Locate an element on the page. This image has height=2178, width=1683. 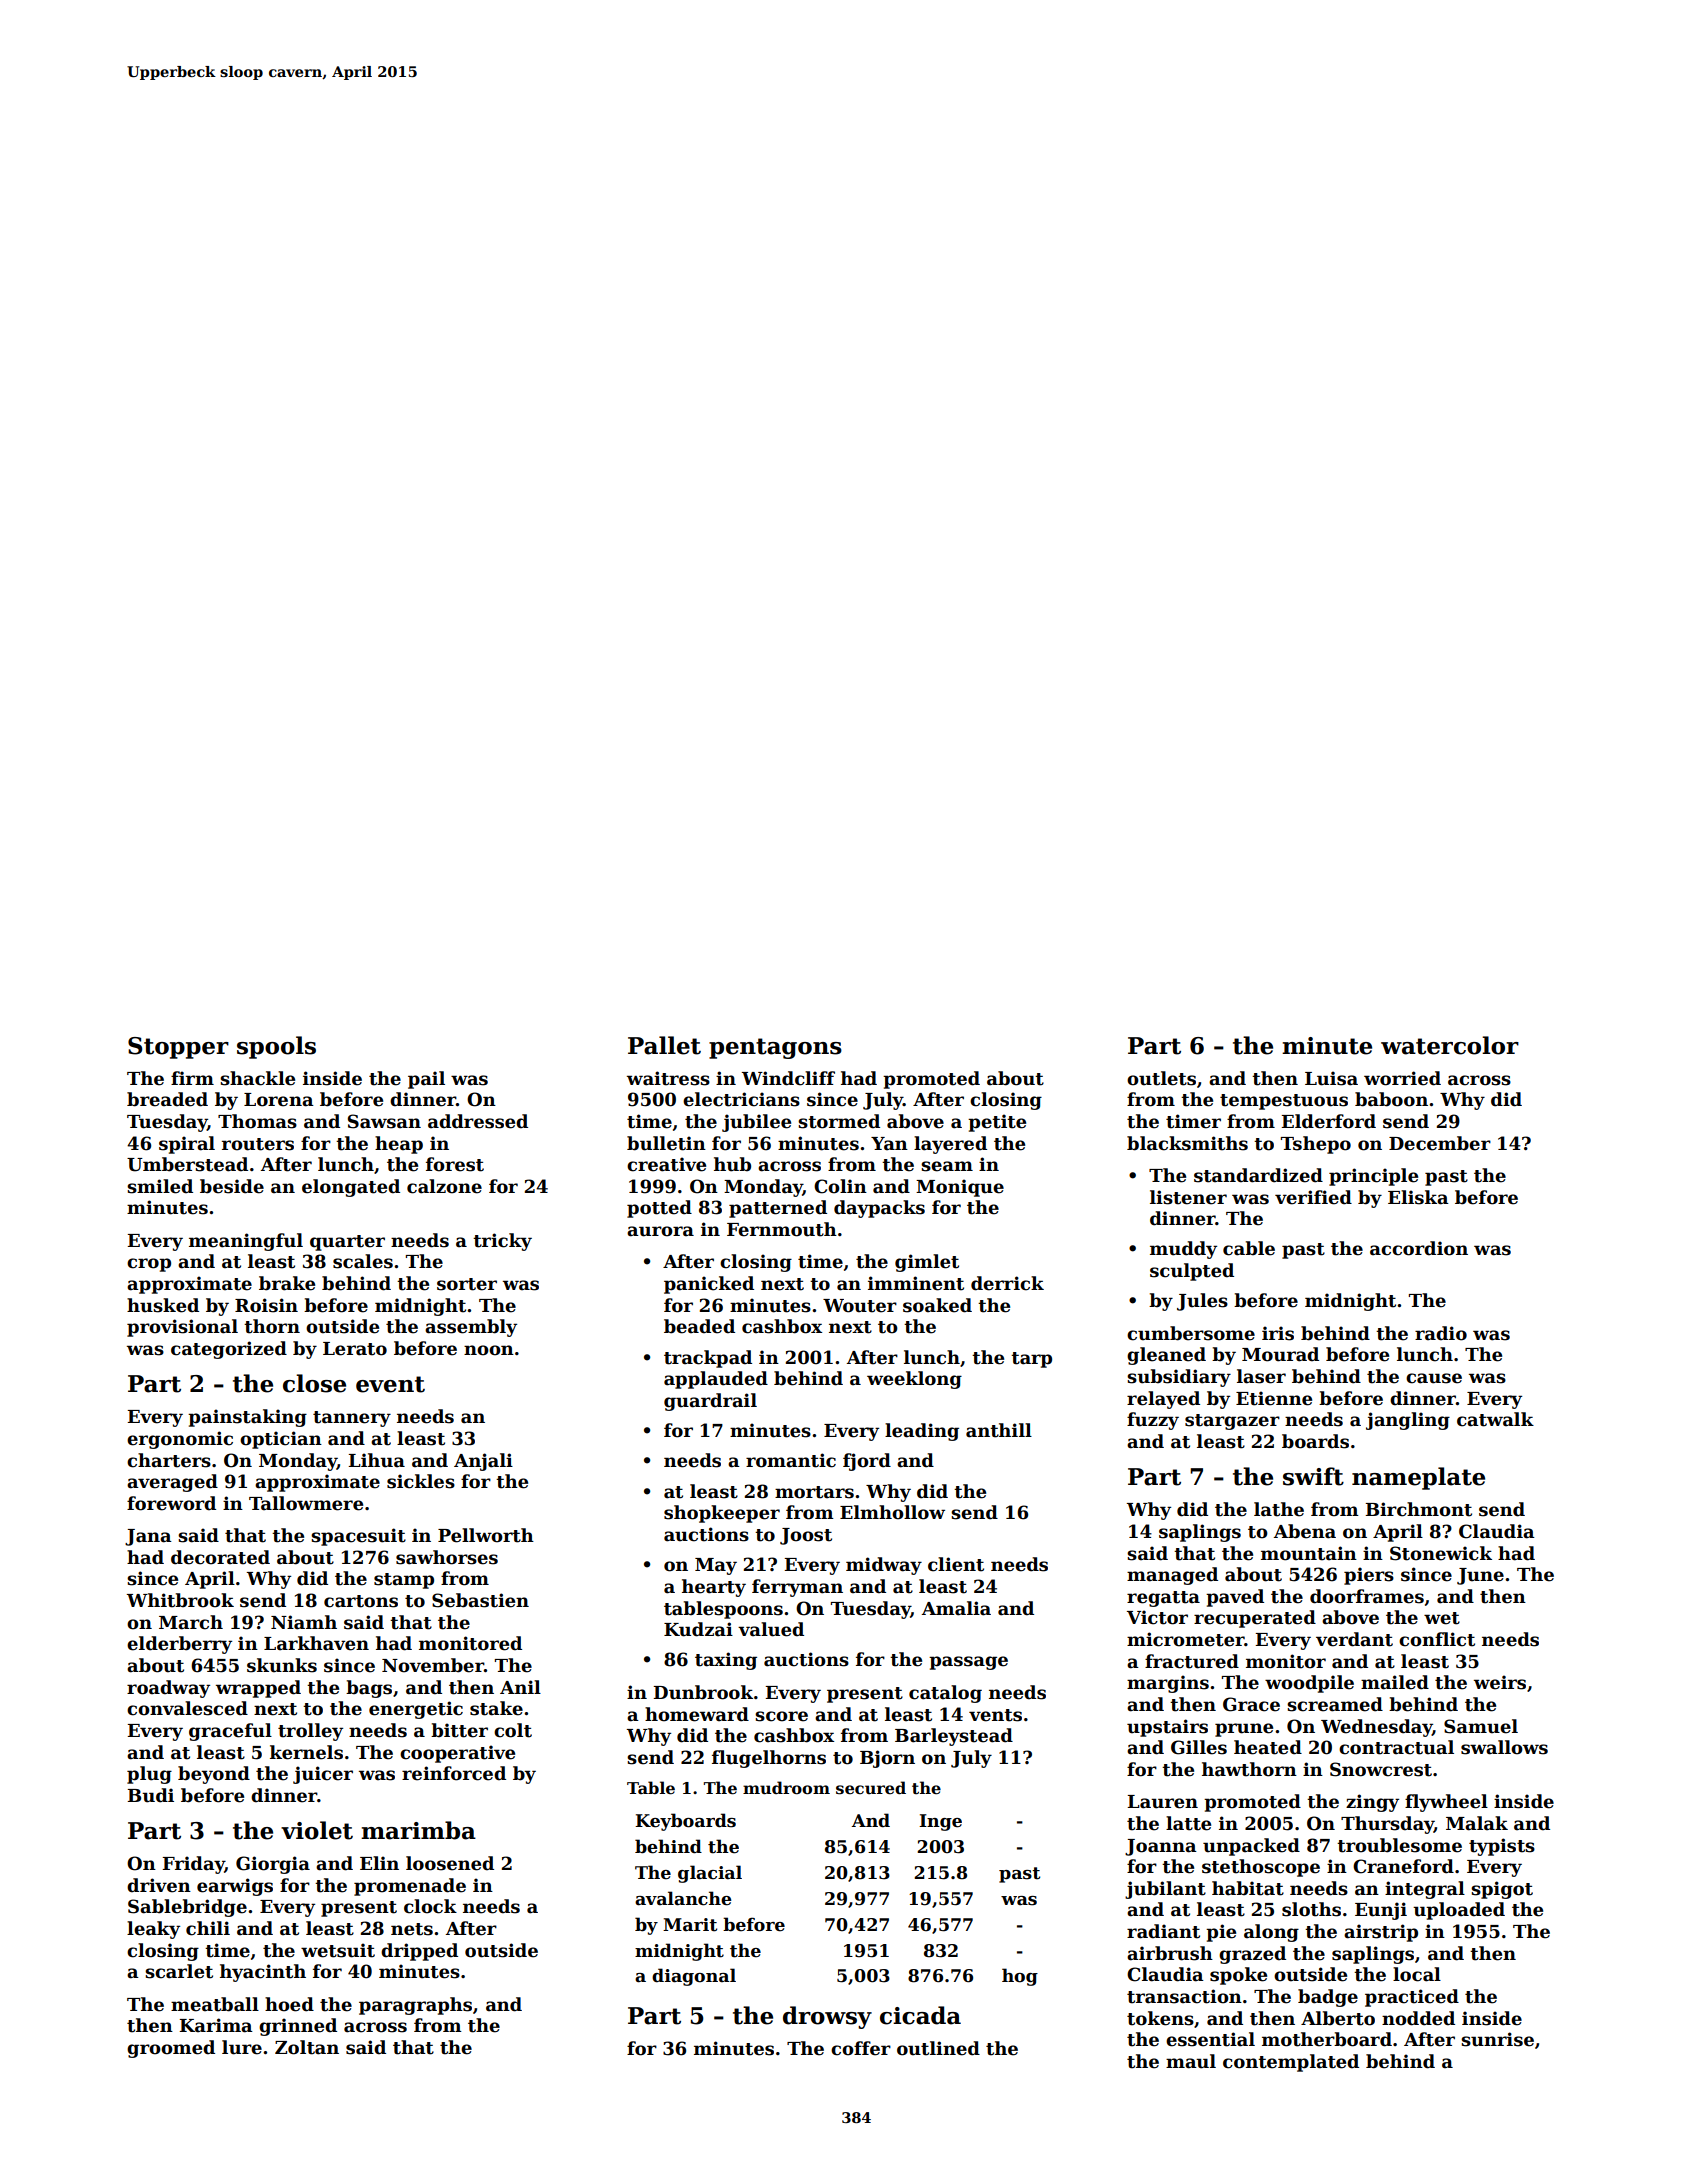
baboon is located at coordinates (1391, 1099).
